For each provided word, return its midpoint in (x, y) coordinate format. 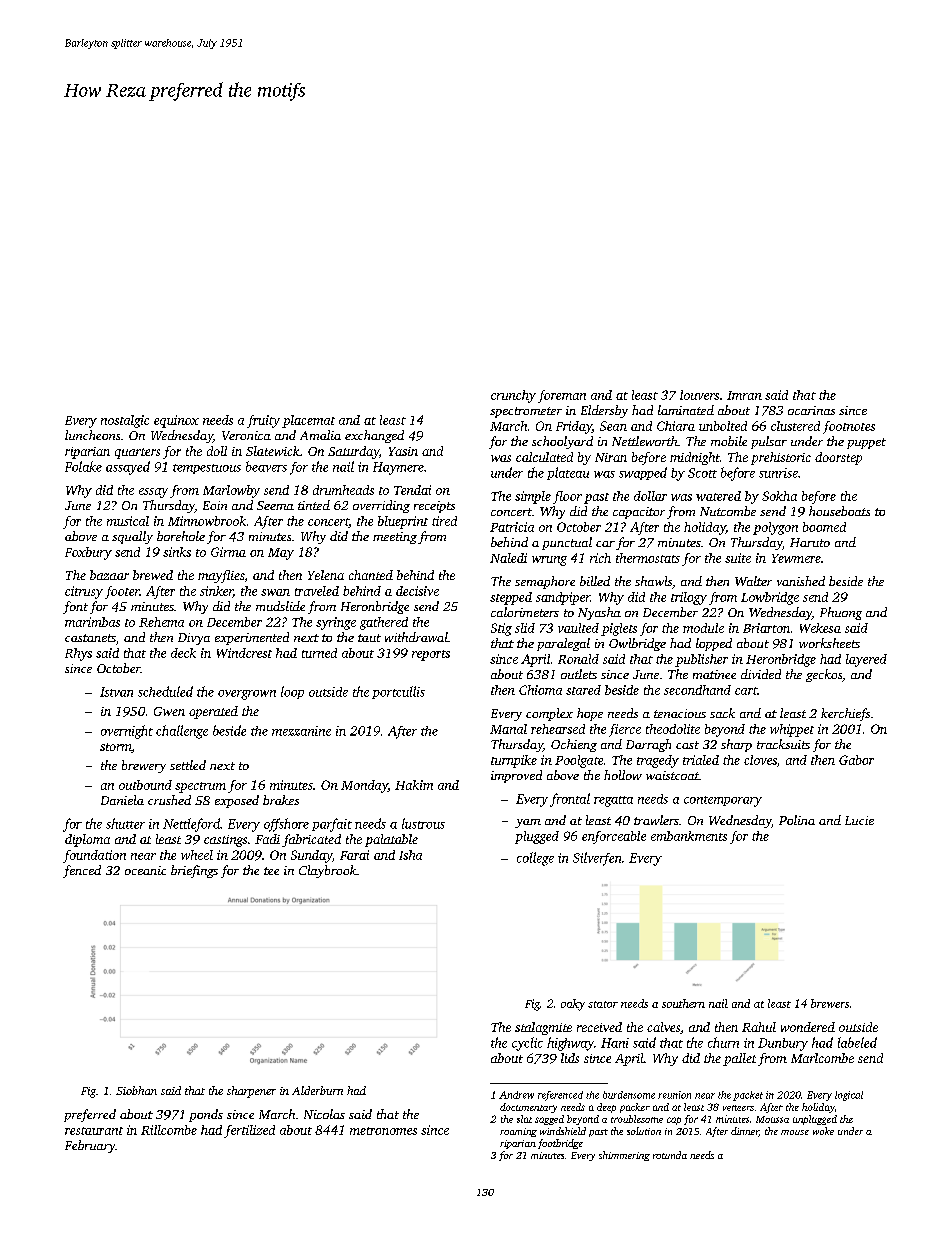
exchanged (374, 436)
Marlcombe (822, 1058)
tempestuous (207, 469)
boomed (824, 527)
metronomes (383, 1131)
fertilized (249, 1131)
